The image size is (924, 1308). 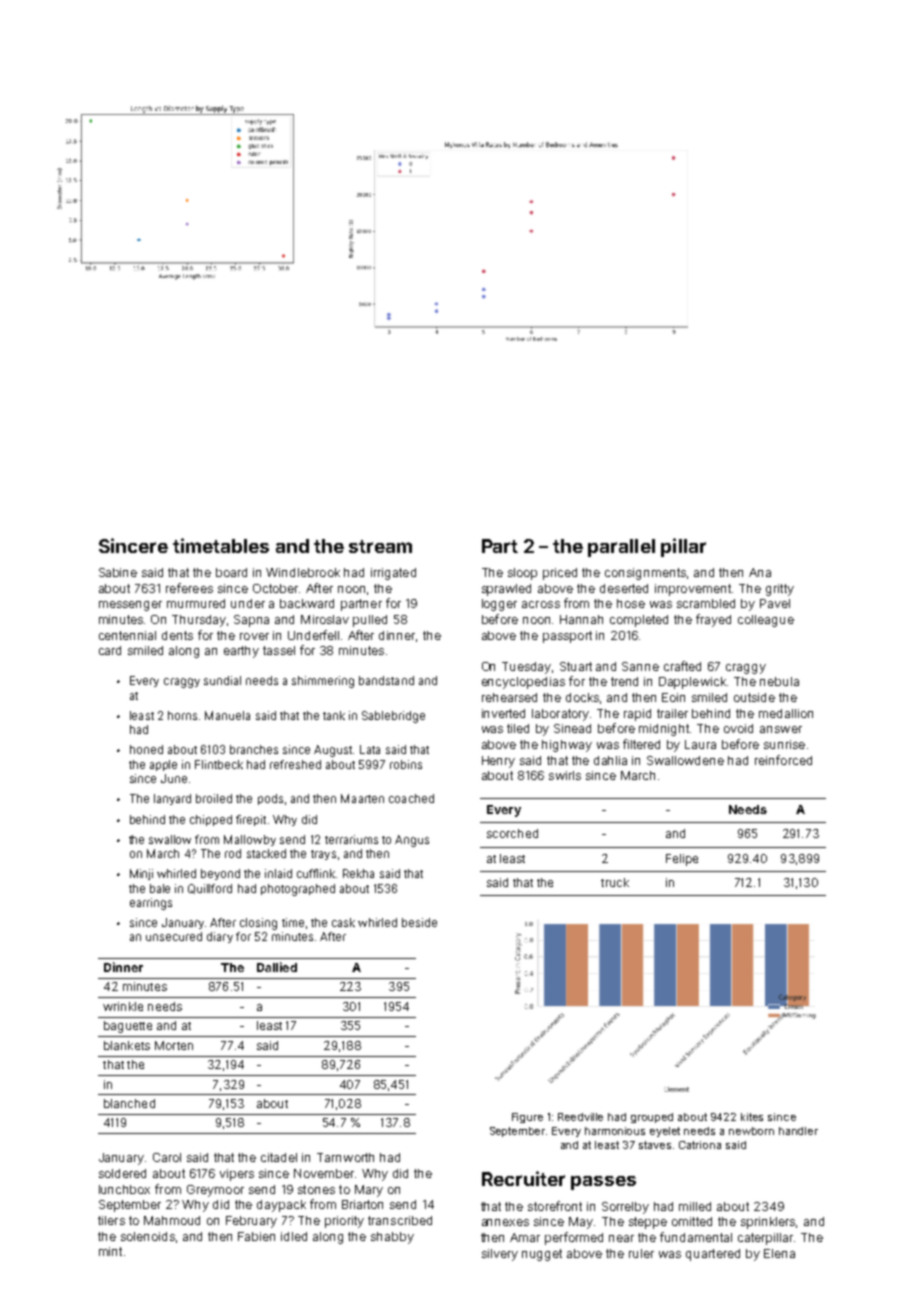 I want to click on kites, so click(x=752, y=1117).
